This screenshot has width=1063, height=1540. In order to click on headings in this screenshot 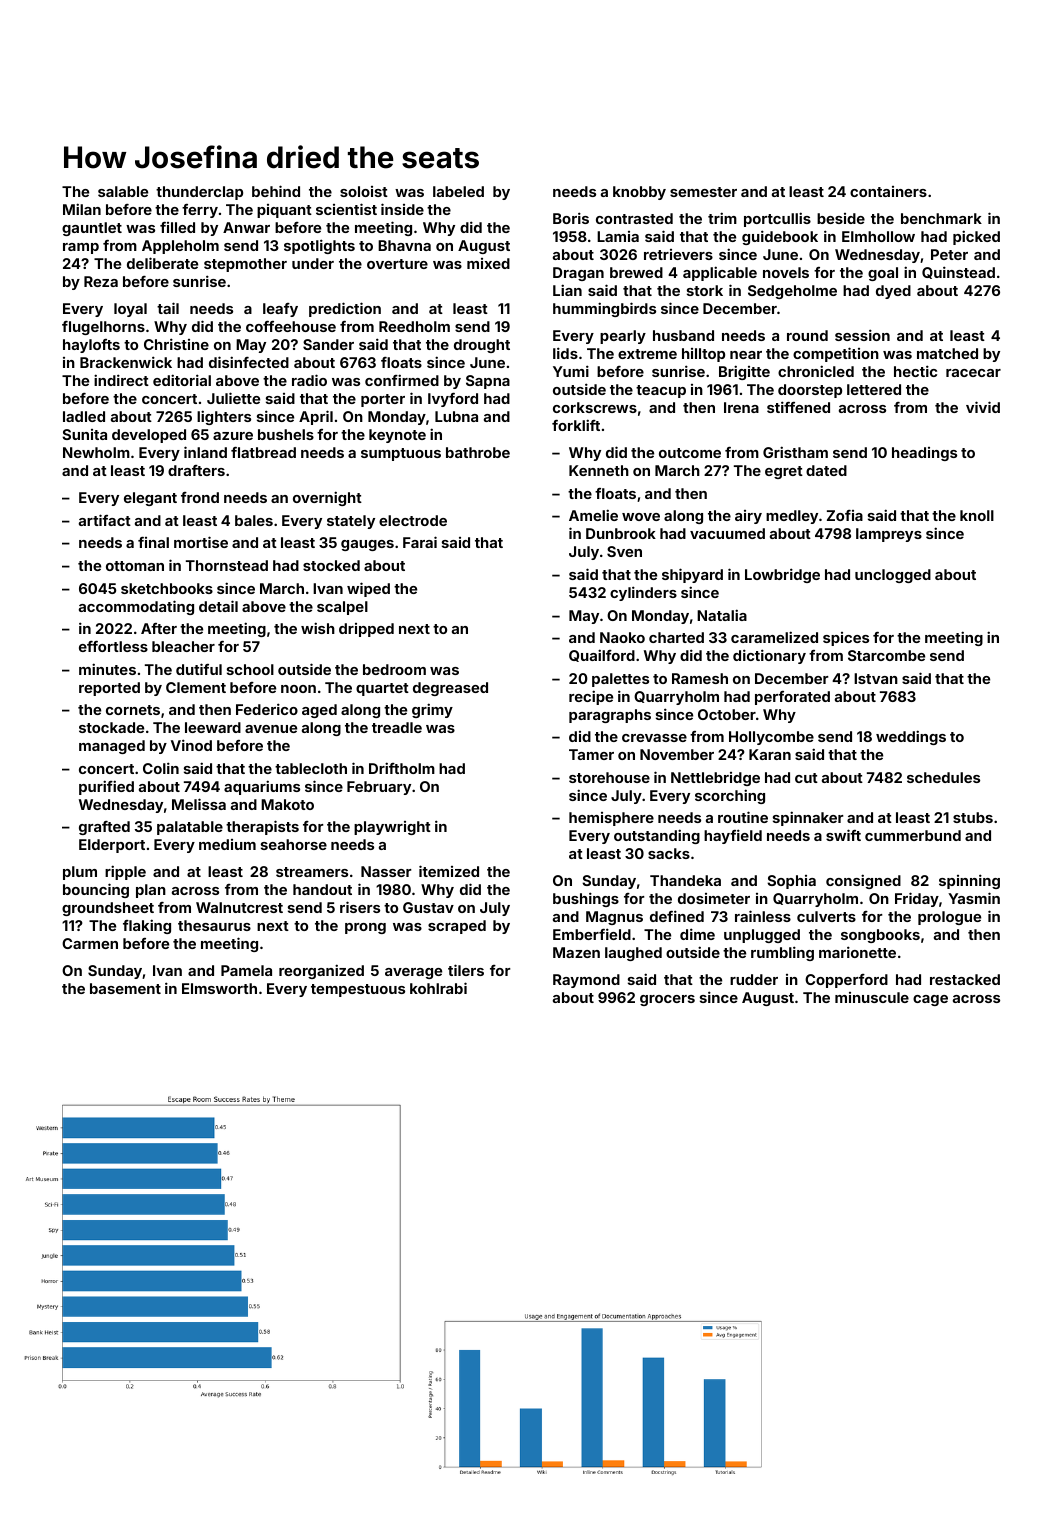, I will do `click(924, 454)`.
